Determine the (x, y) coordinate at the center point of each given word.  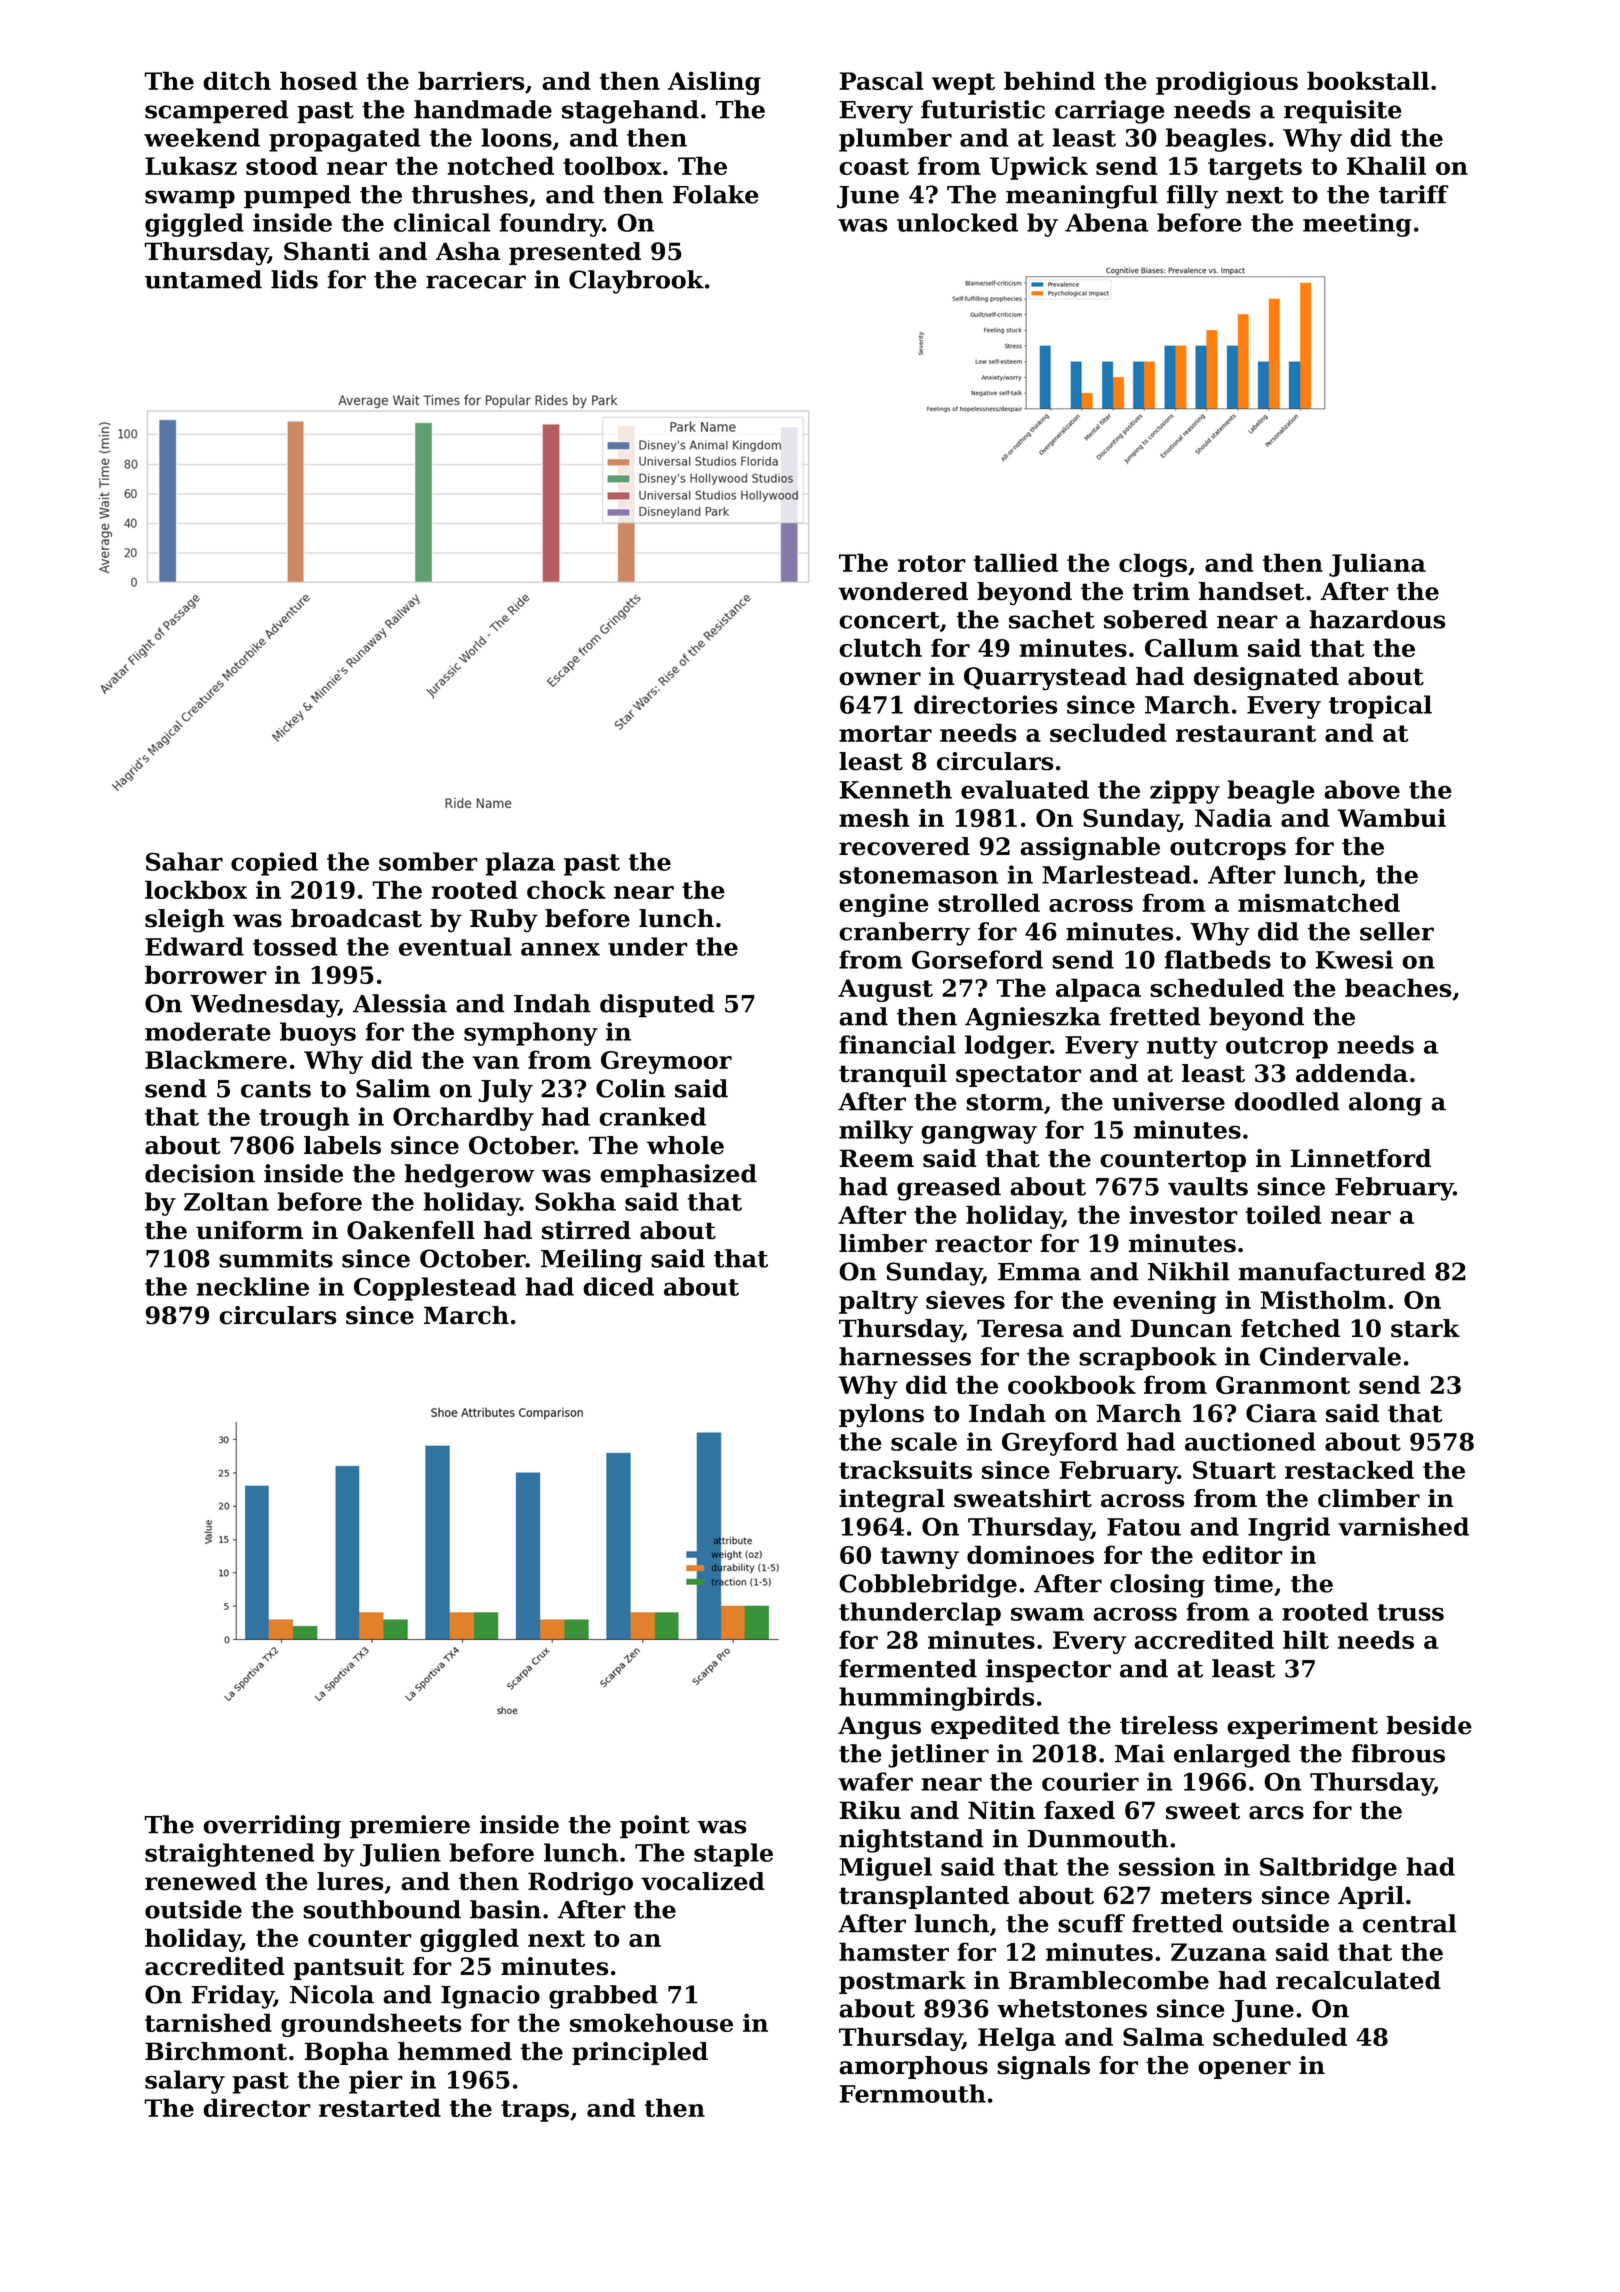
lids (294, 279)
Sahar (184, 861)
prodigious (1227, 83)
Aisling (714, 83)
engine (884, 905)
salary (185, 2082)
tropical (1380, 707)
